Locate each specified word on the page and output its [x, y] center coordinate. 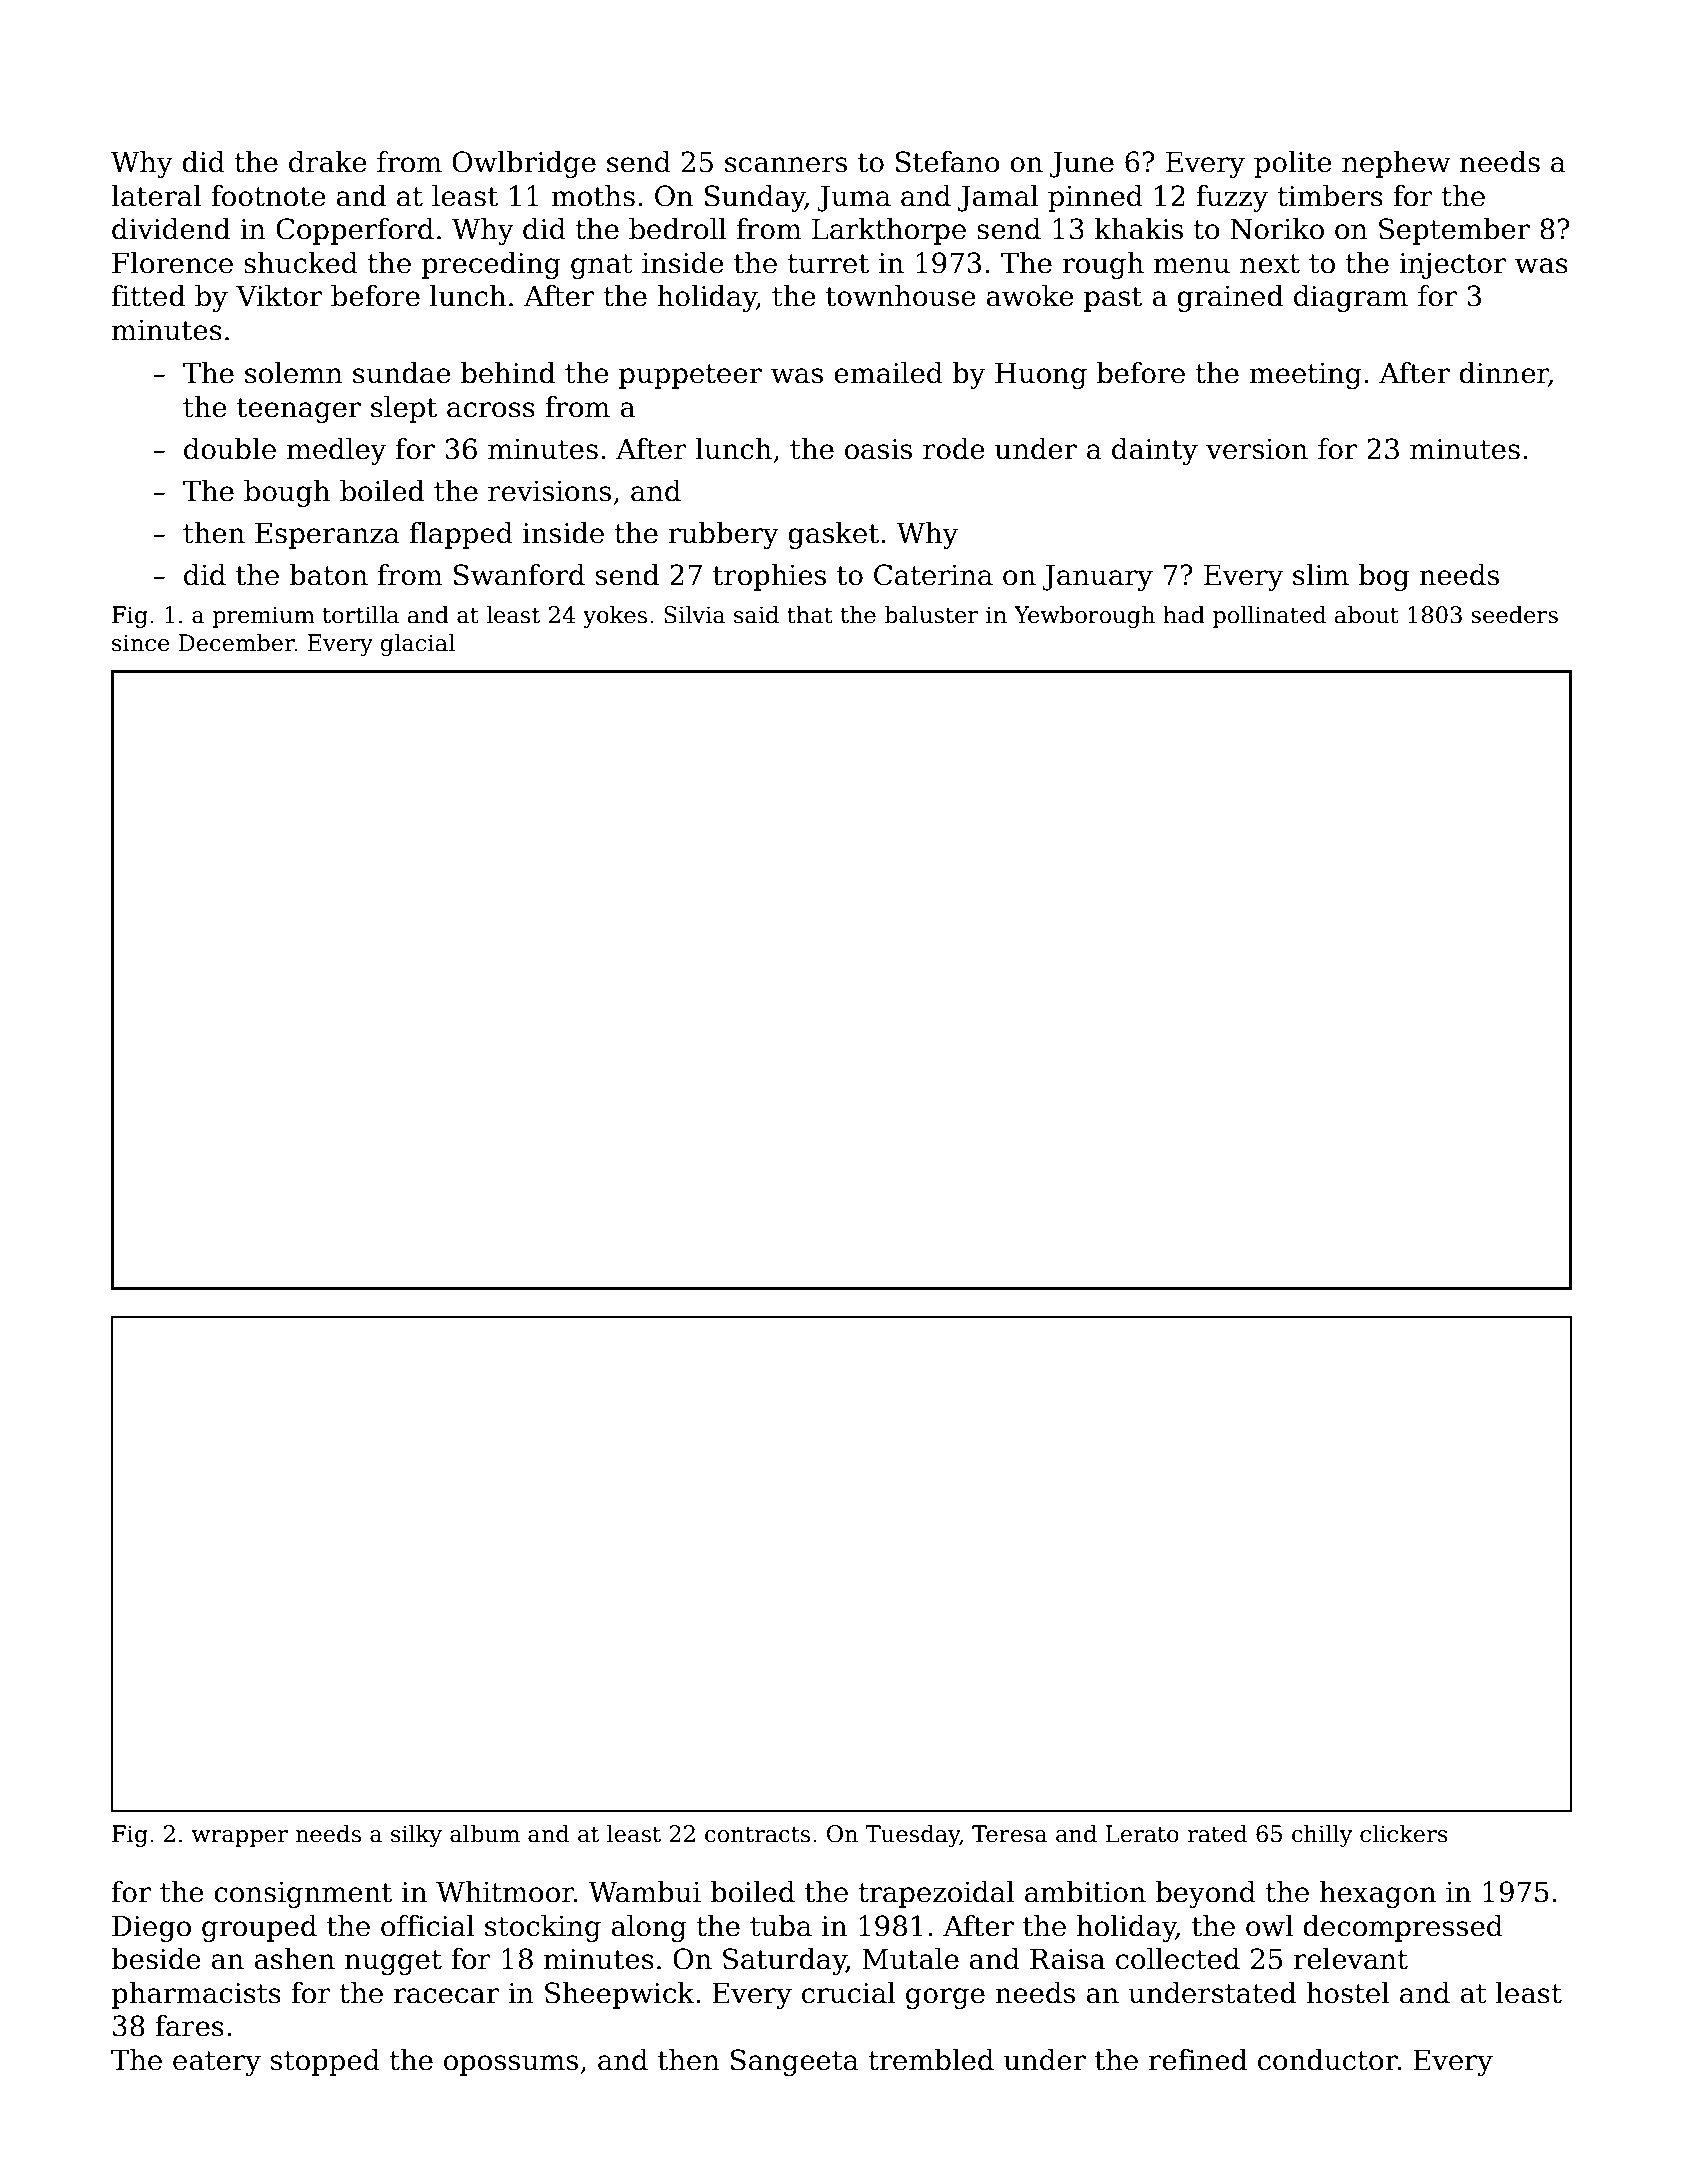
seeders [1514, 614]
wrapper [240, 1838]
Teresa [1009, 1834]
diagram [1351, 298]
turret [828, 264]
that [810, 614]
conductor [1328, 2060]
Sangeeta [795, 2062]
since [141, 643]
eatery [217, 2063]
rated [1217, 1833]
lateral [156, 196]
